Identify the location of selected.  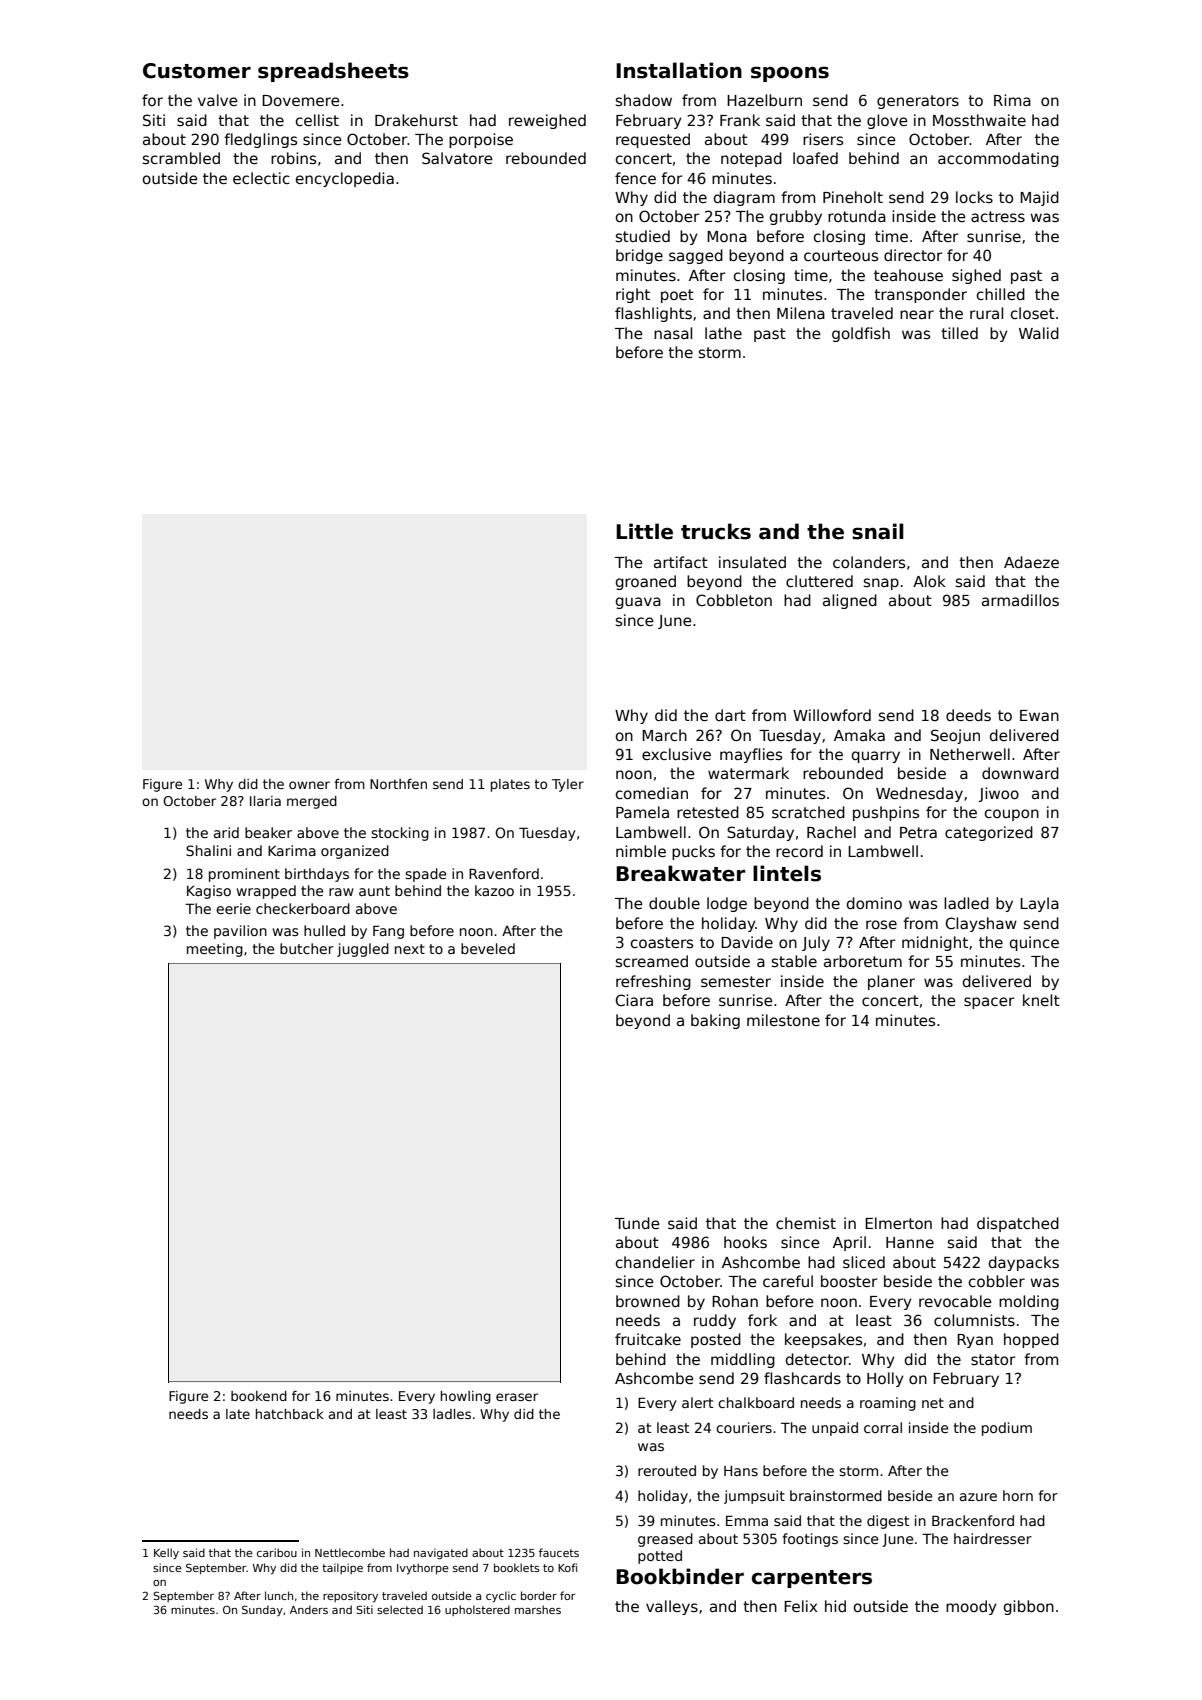
(400, 1609).
